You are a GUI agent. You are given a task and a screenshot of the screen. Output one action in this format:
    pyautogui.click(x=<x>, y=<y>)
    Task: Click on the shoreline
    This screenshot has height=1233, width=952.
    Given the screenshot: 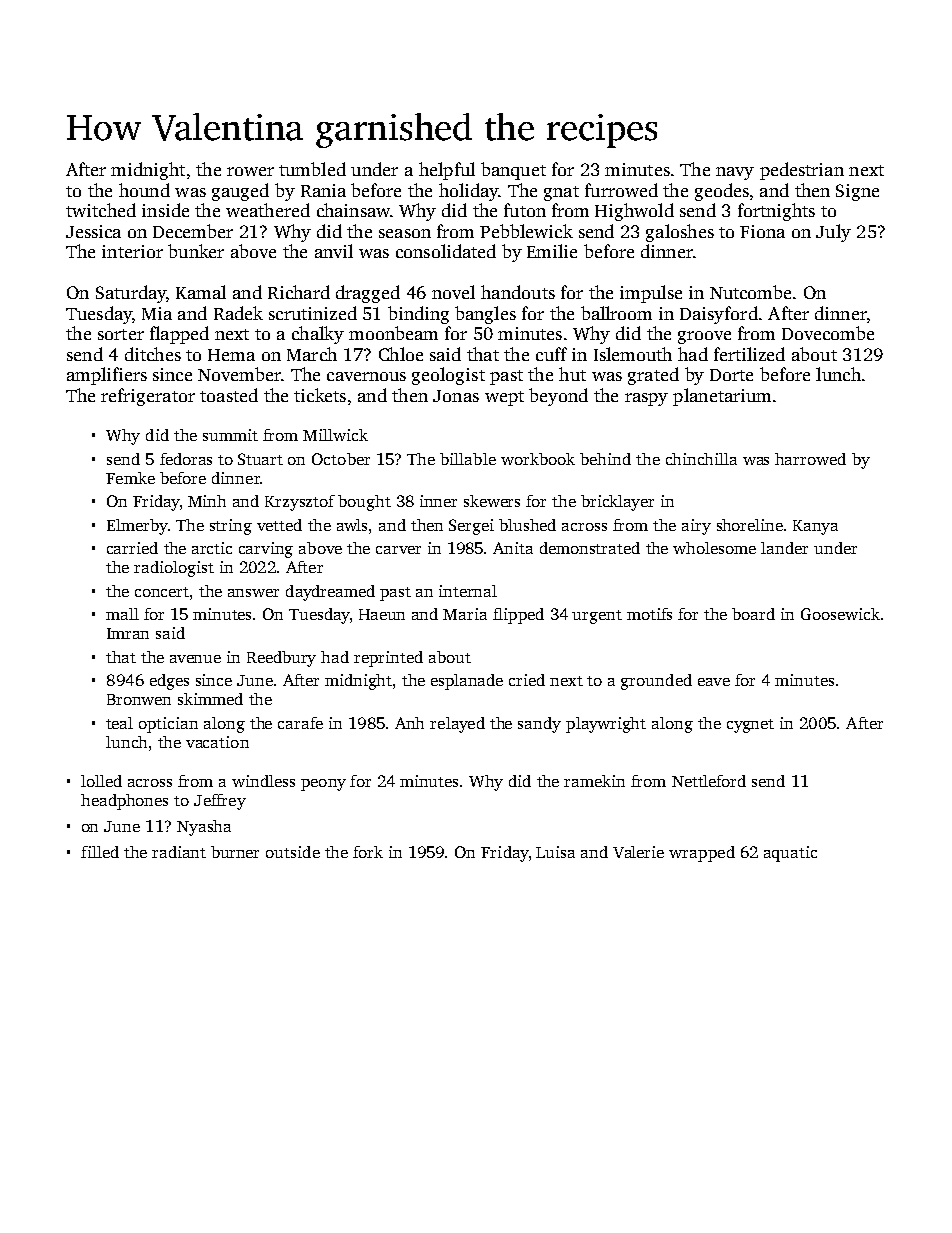 What is the action you would take?
    pyautogui.click(x=750, y=525)
